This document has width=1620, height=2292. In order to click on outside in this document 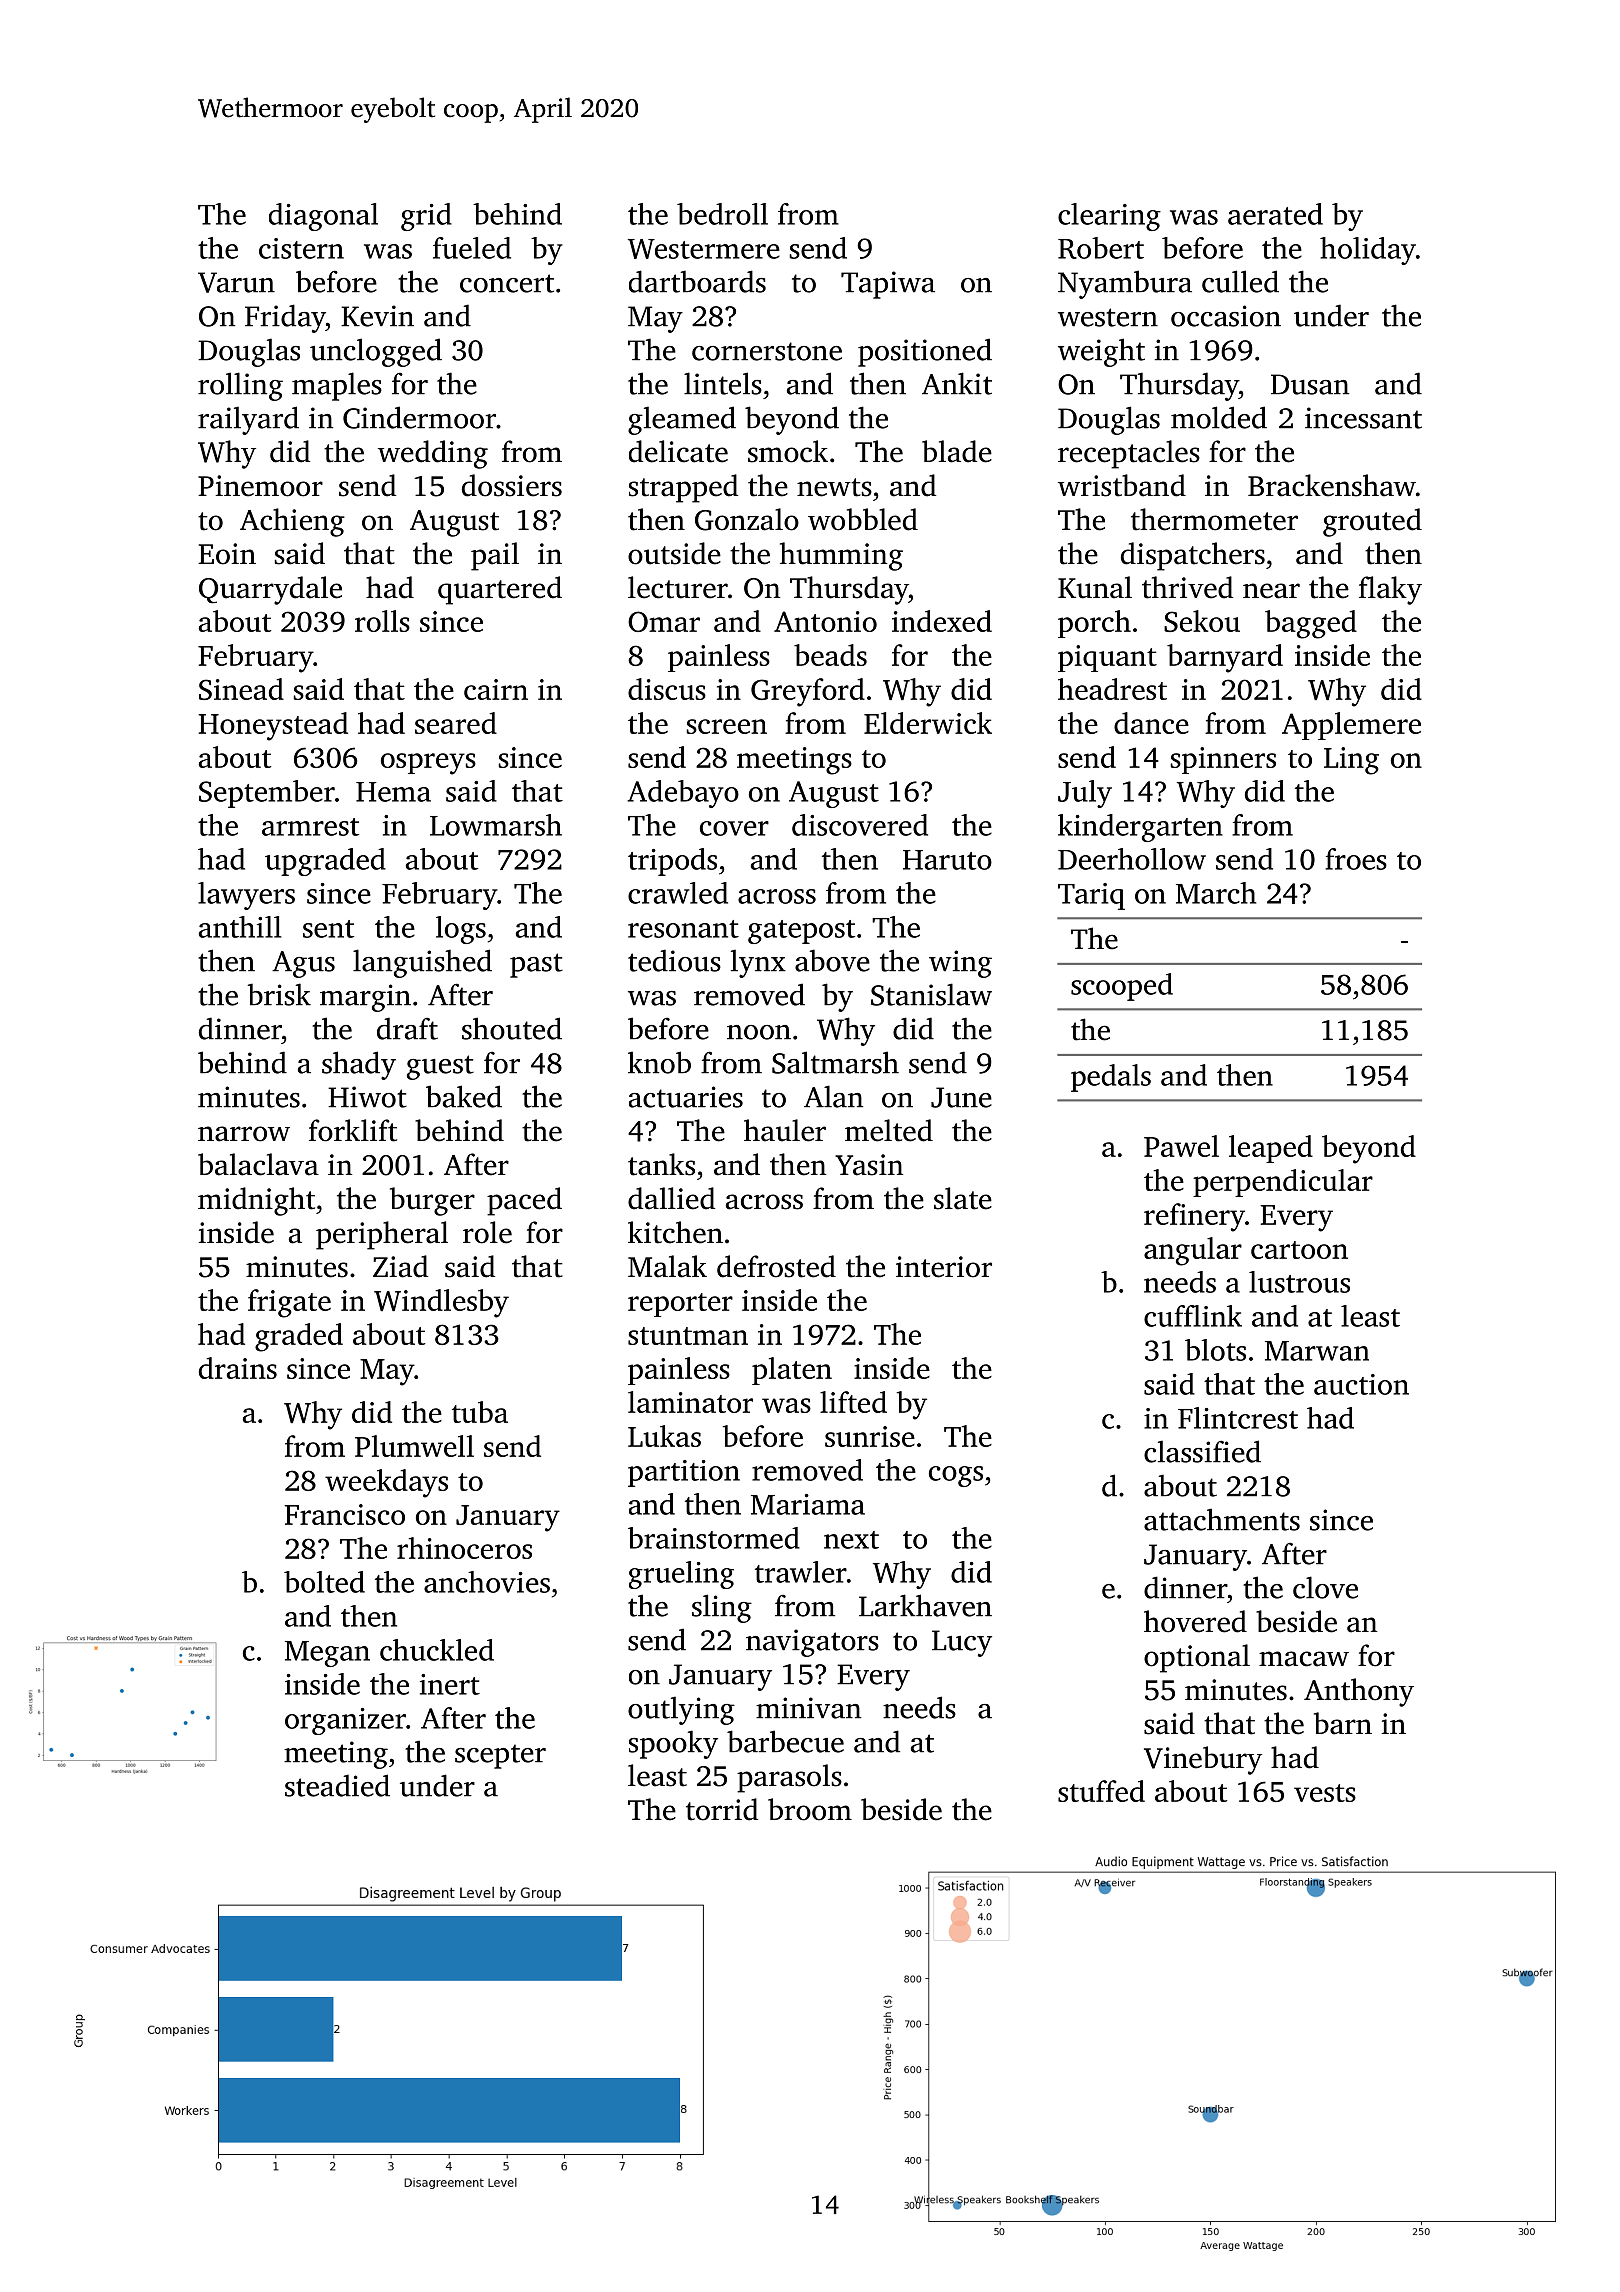, I will do `click(674, 553)`.
